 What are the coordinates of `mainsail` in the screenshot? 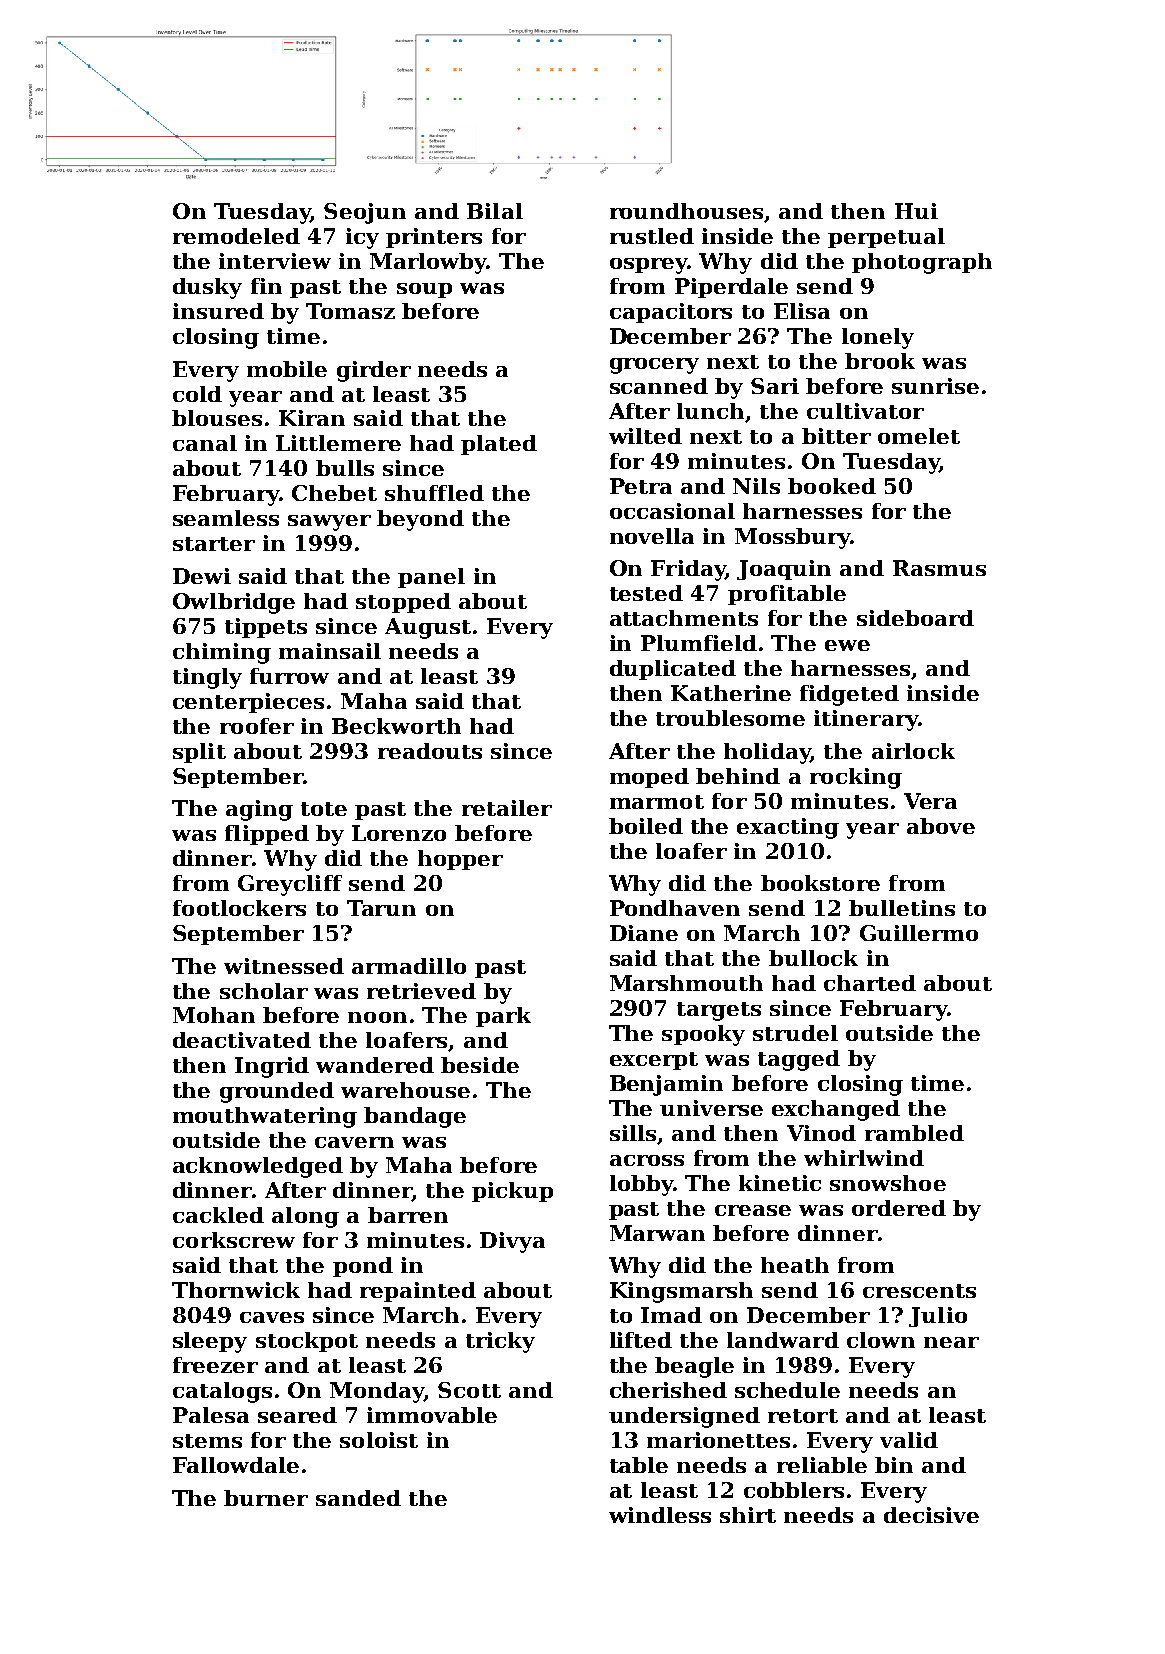 It's located at (330, 651).
